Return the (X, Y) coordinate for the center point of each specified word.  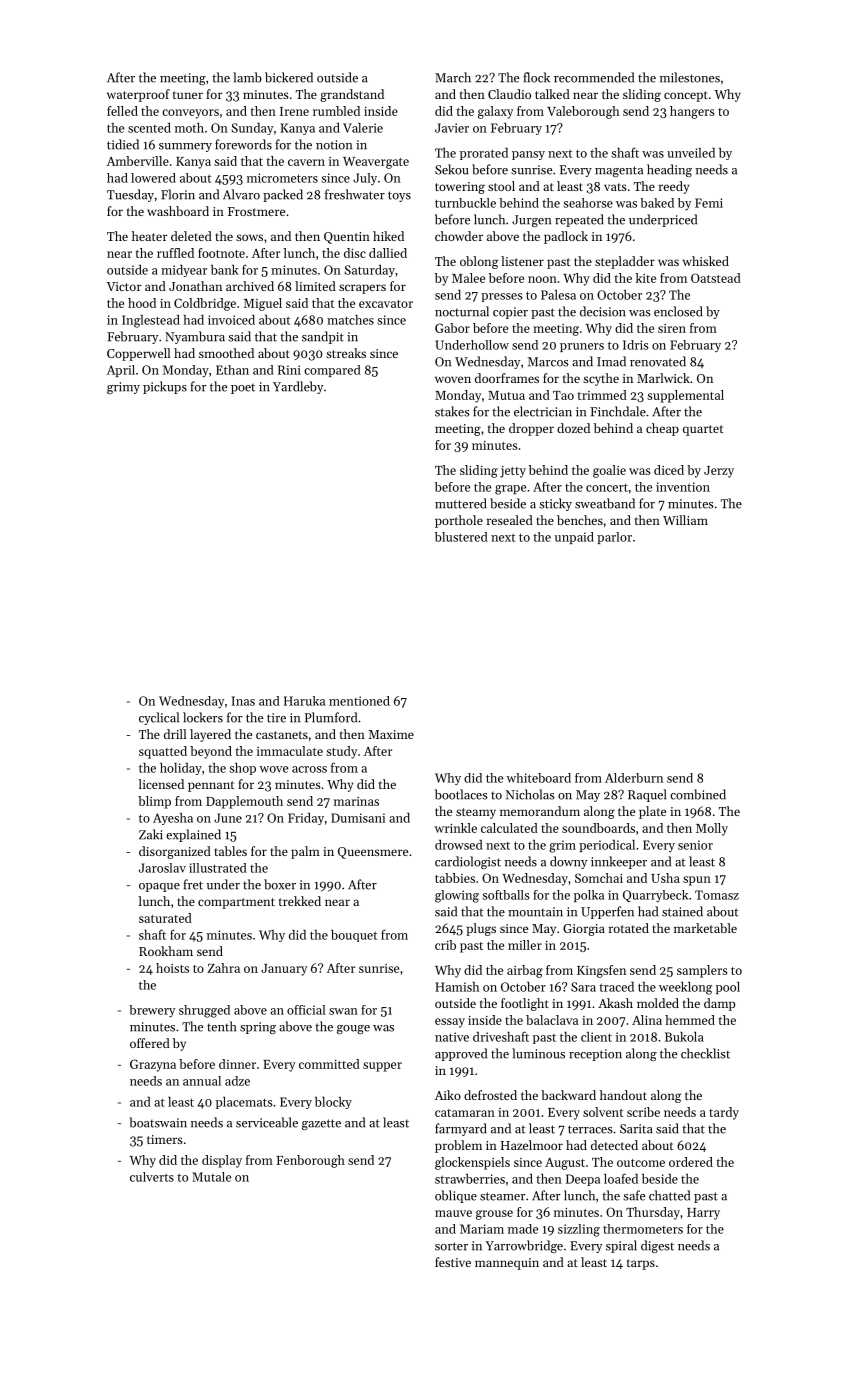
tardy (724, 1113)
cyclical (159, 718)
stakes (452, 411)
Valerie (363, 128)
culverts (152, 1177)
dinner (237, 1064)
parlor (614, 538)
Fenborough (310, 1161)
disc (355, 253)
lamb (247, 77)
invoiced (231, 320)
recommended (594, 77)
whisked (705, 261)
